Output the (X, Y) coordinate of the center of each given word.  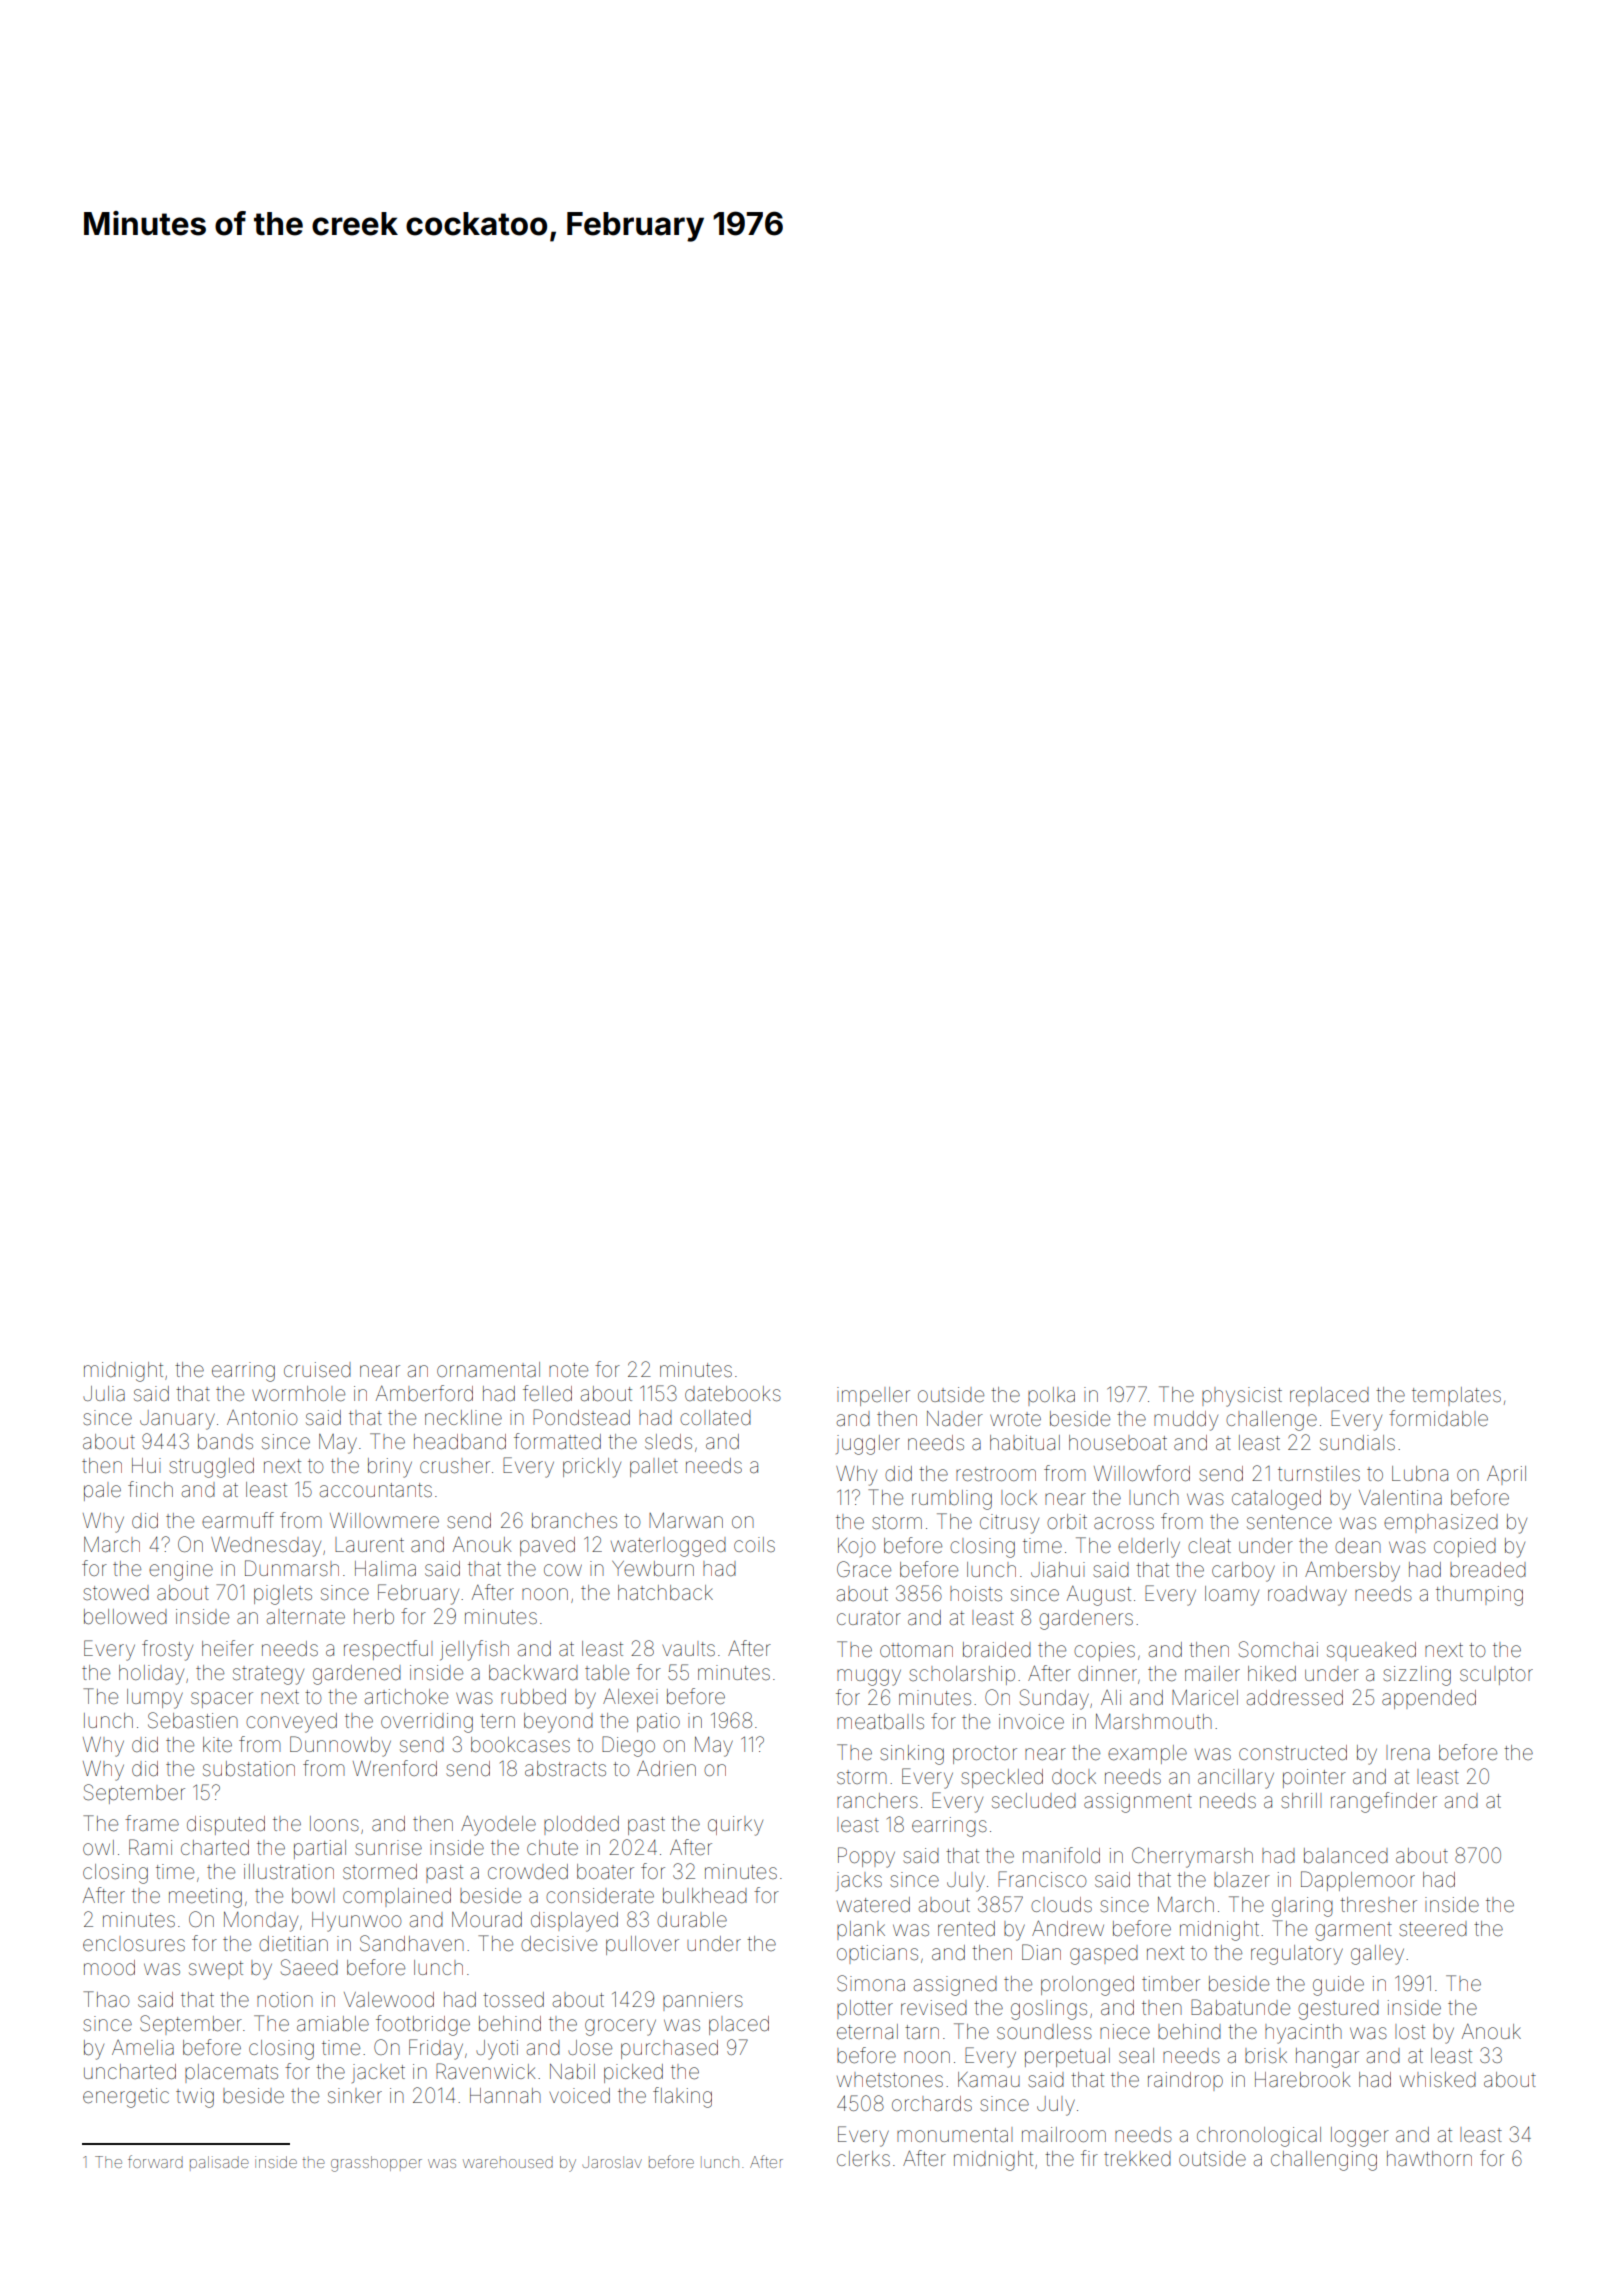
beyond (558, 1723)
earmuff (238, 1520)
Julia (104, 1393)
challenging (1324, 2161)
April (1506, 1475)
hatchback (665, 1592)
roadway (1307, 1596)
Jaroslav (612, 2162)
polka (1051, 1396)
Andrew (1068, 1928)
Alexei (630, 1696)
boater (605, 1872)
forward (155, 2161)
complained (397, 1897)
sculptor (1496, 1675)
